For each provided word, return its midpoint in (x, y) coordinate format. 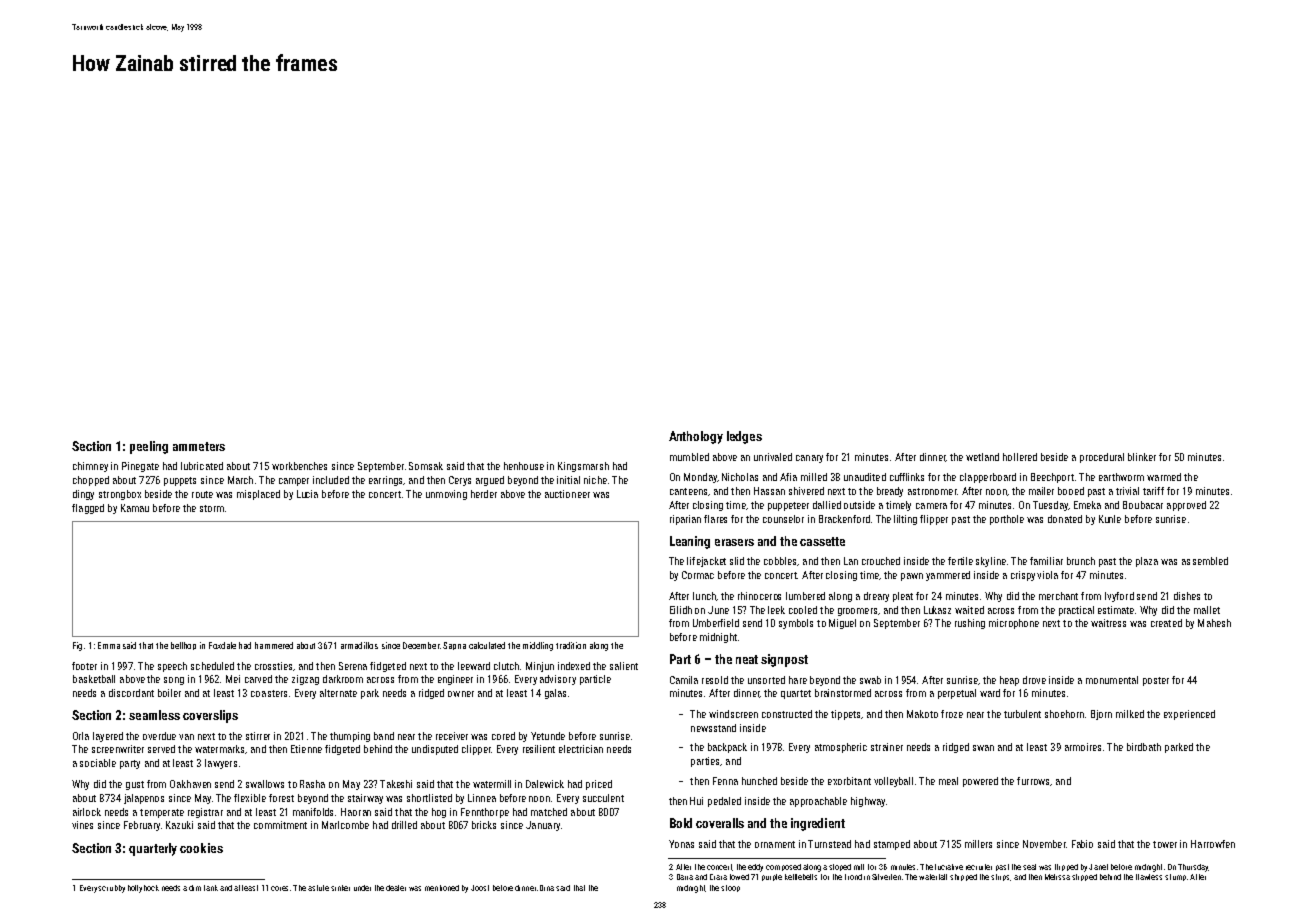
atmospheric (841, 748)
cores (279, 888)
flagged (88, 509)
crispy (1023, 576)
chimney (90, 467)
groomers (857, 612)
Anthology (696, 437)
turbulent (1022, 714)
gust (135, 785)
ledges (744, 437)
